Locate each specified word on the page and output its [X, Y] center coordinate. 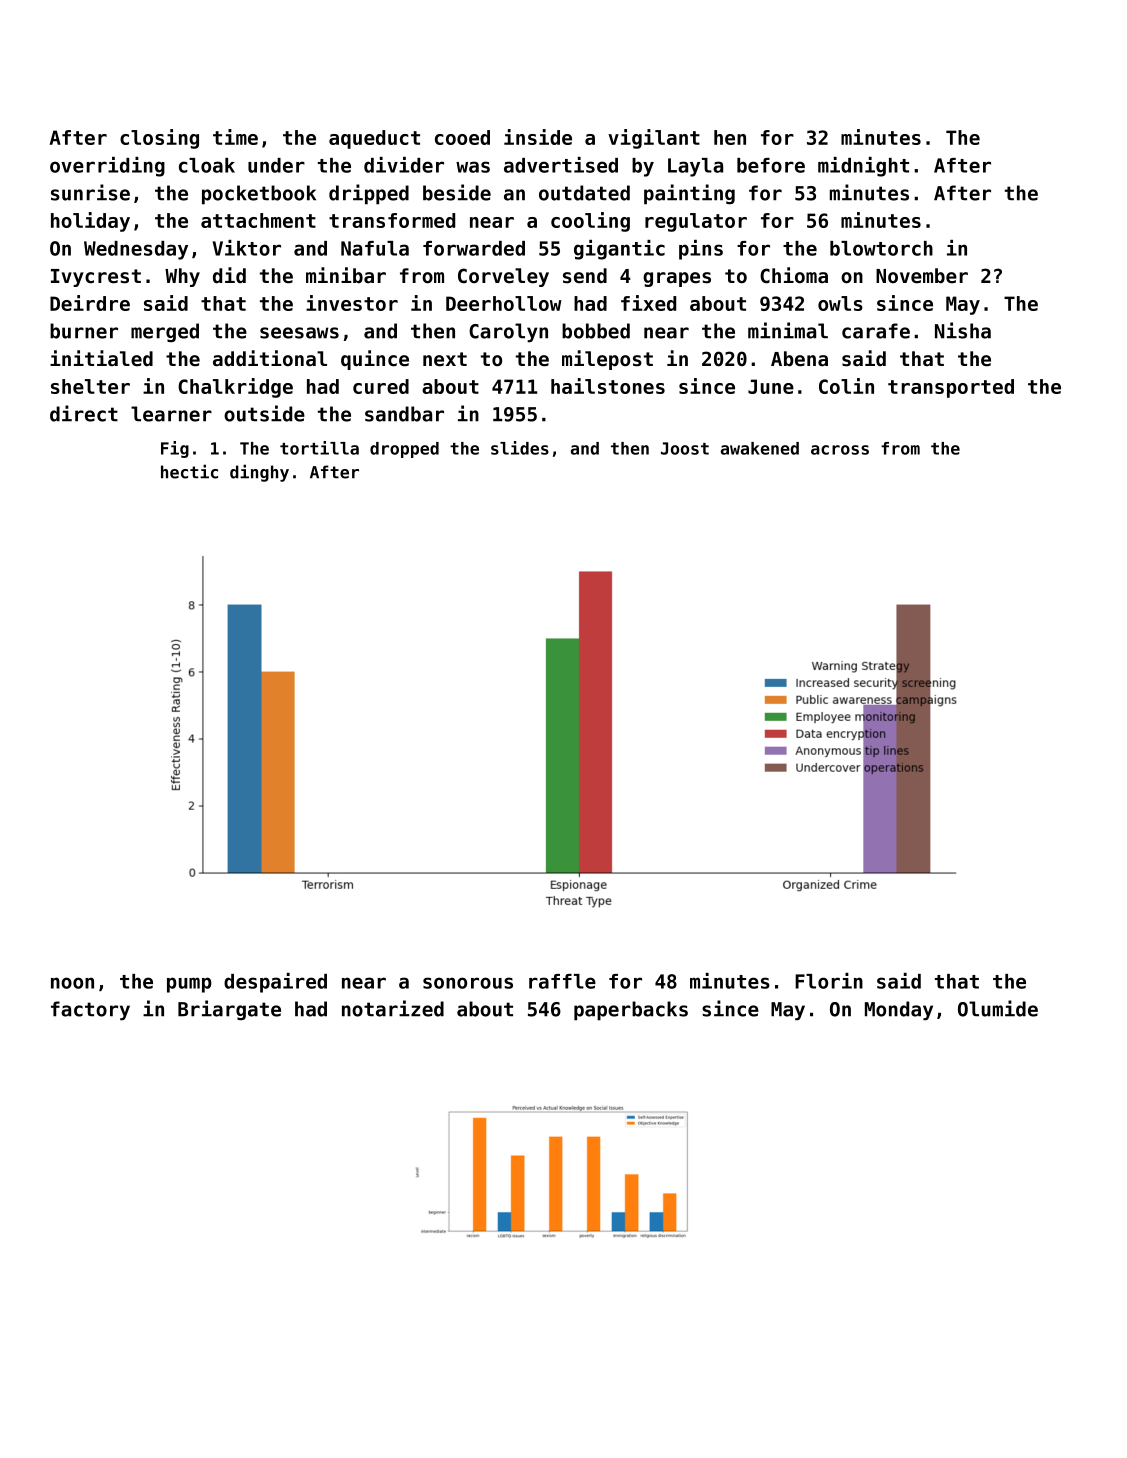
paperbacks [631, 1011]
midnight [863, 167]
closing [159, 139]
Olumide [998, 1008]
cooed [462, 137]
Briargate [229, 1010]
